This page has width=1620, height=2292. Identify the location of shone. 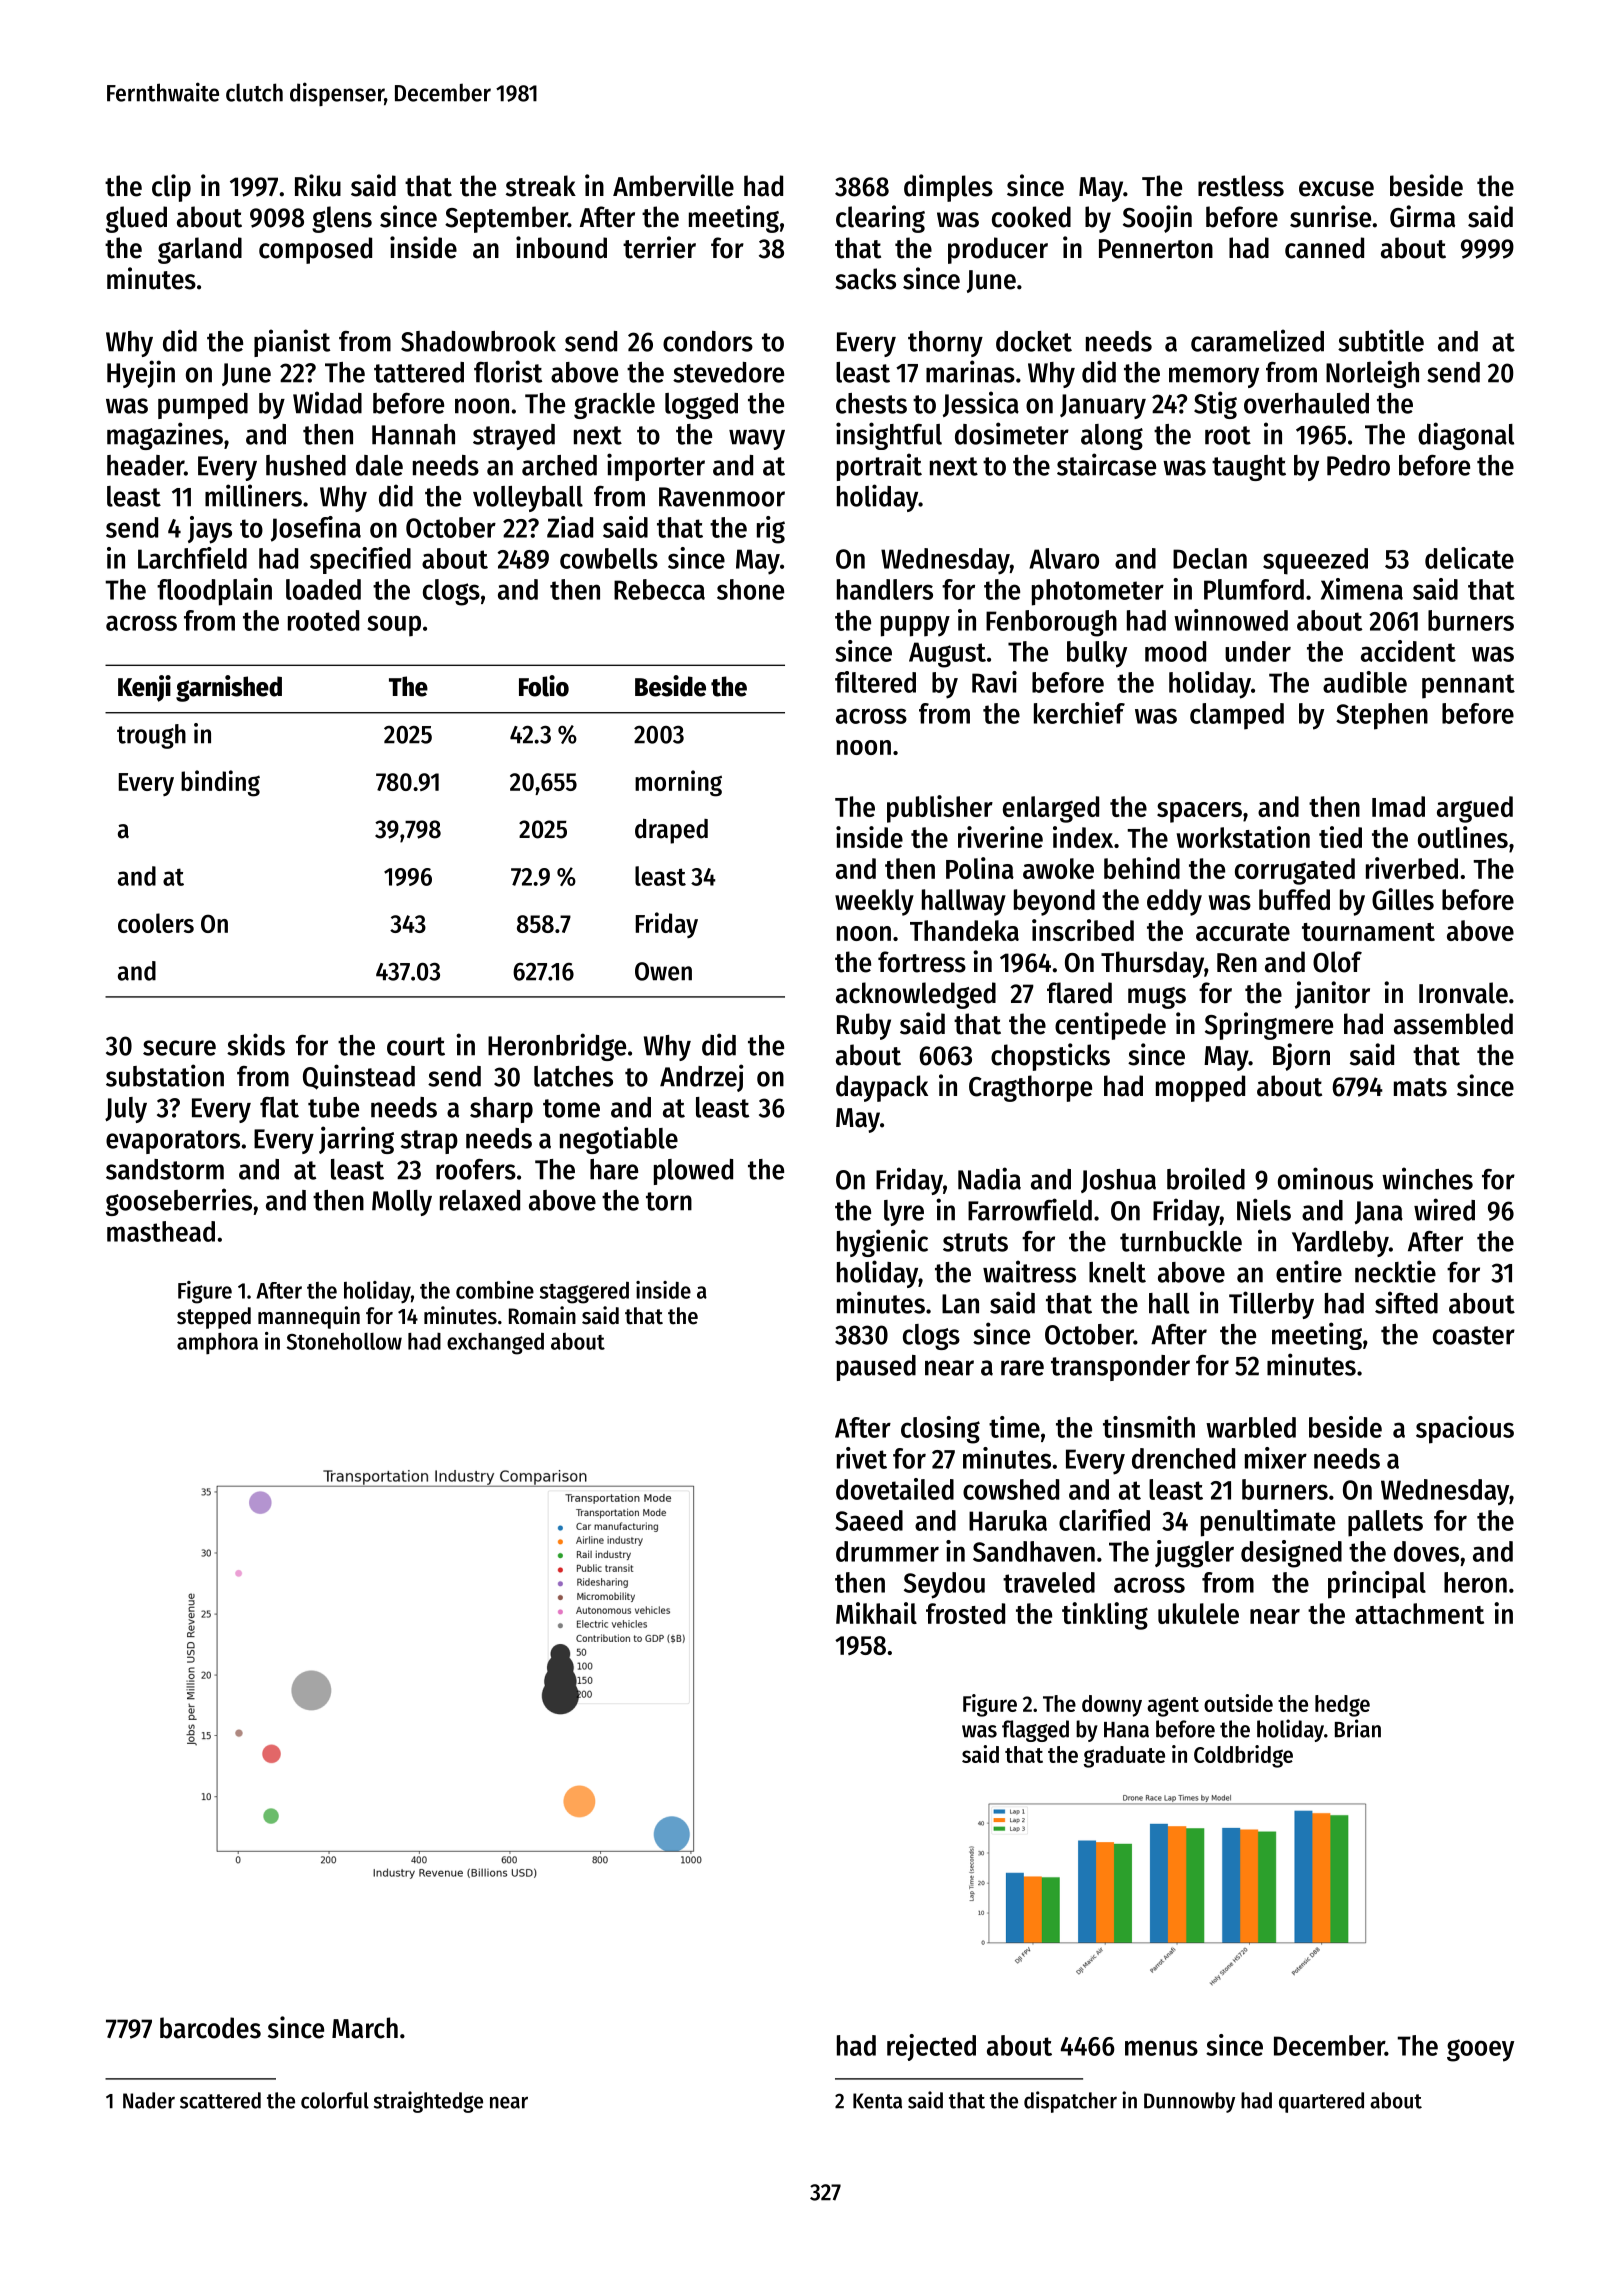
(750, 589).
